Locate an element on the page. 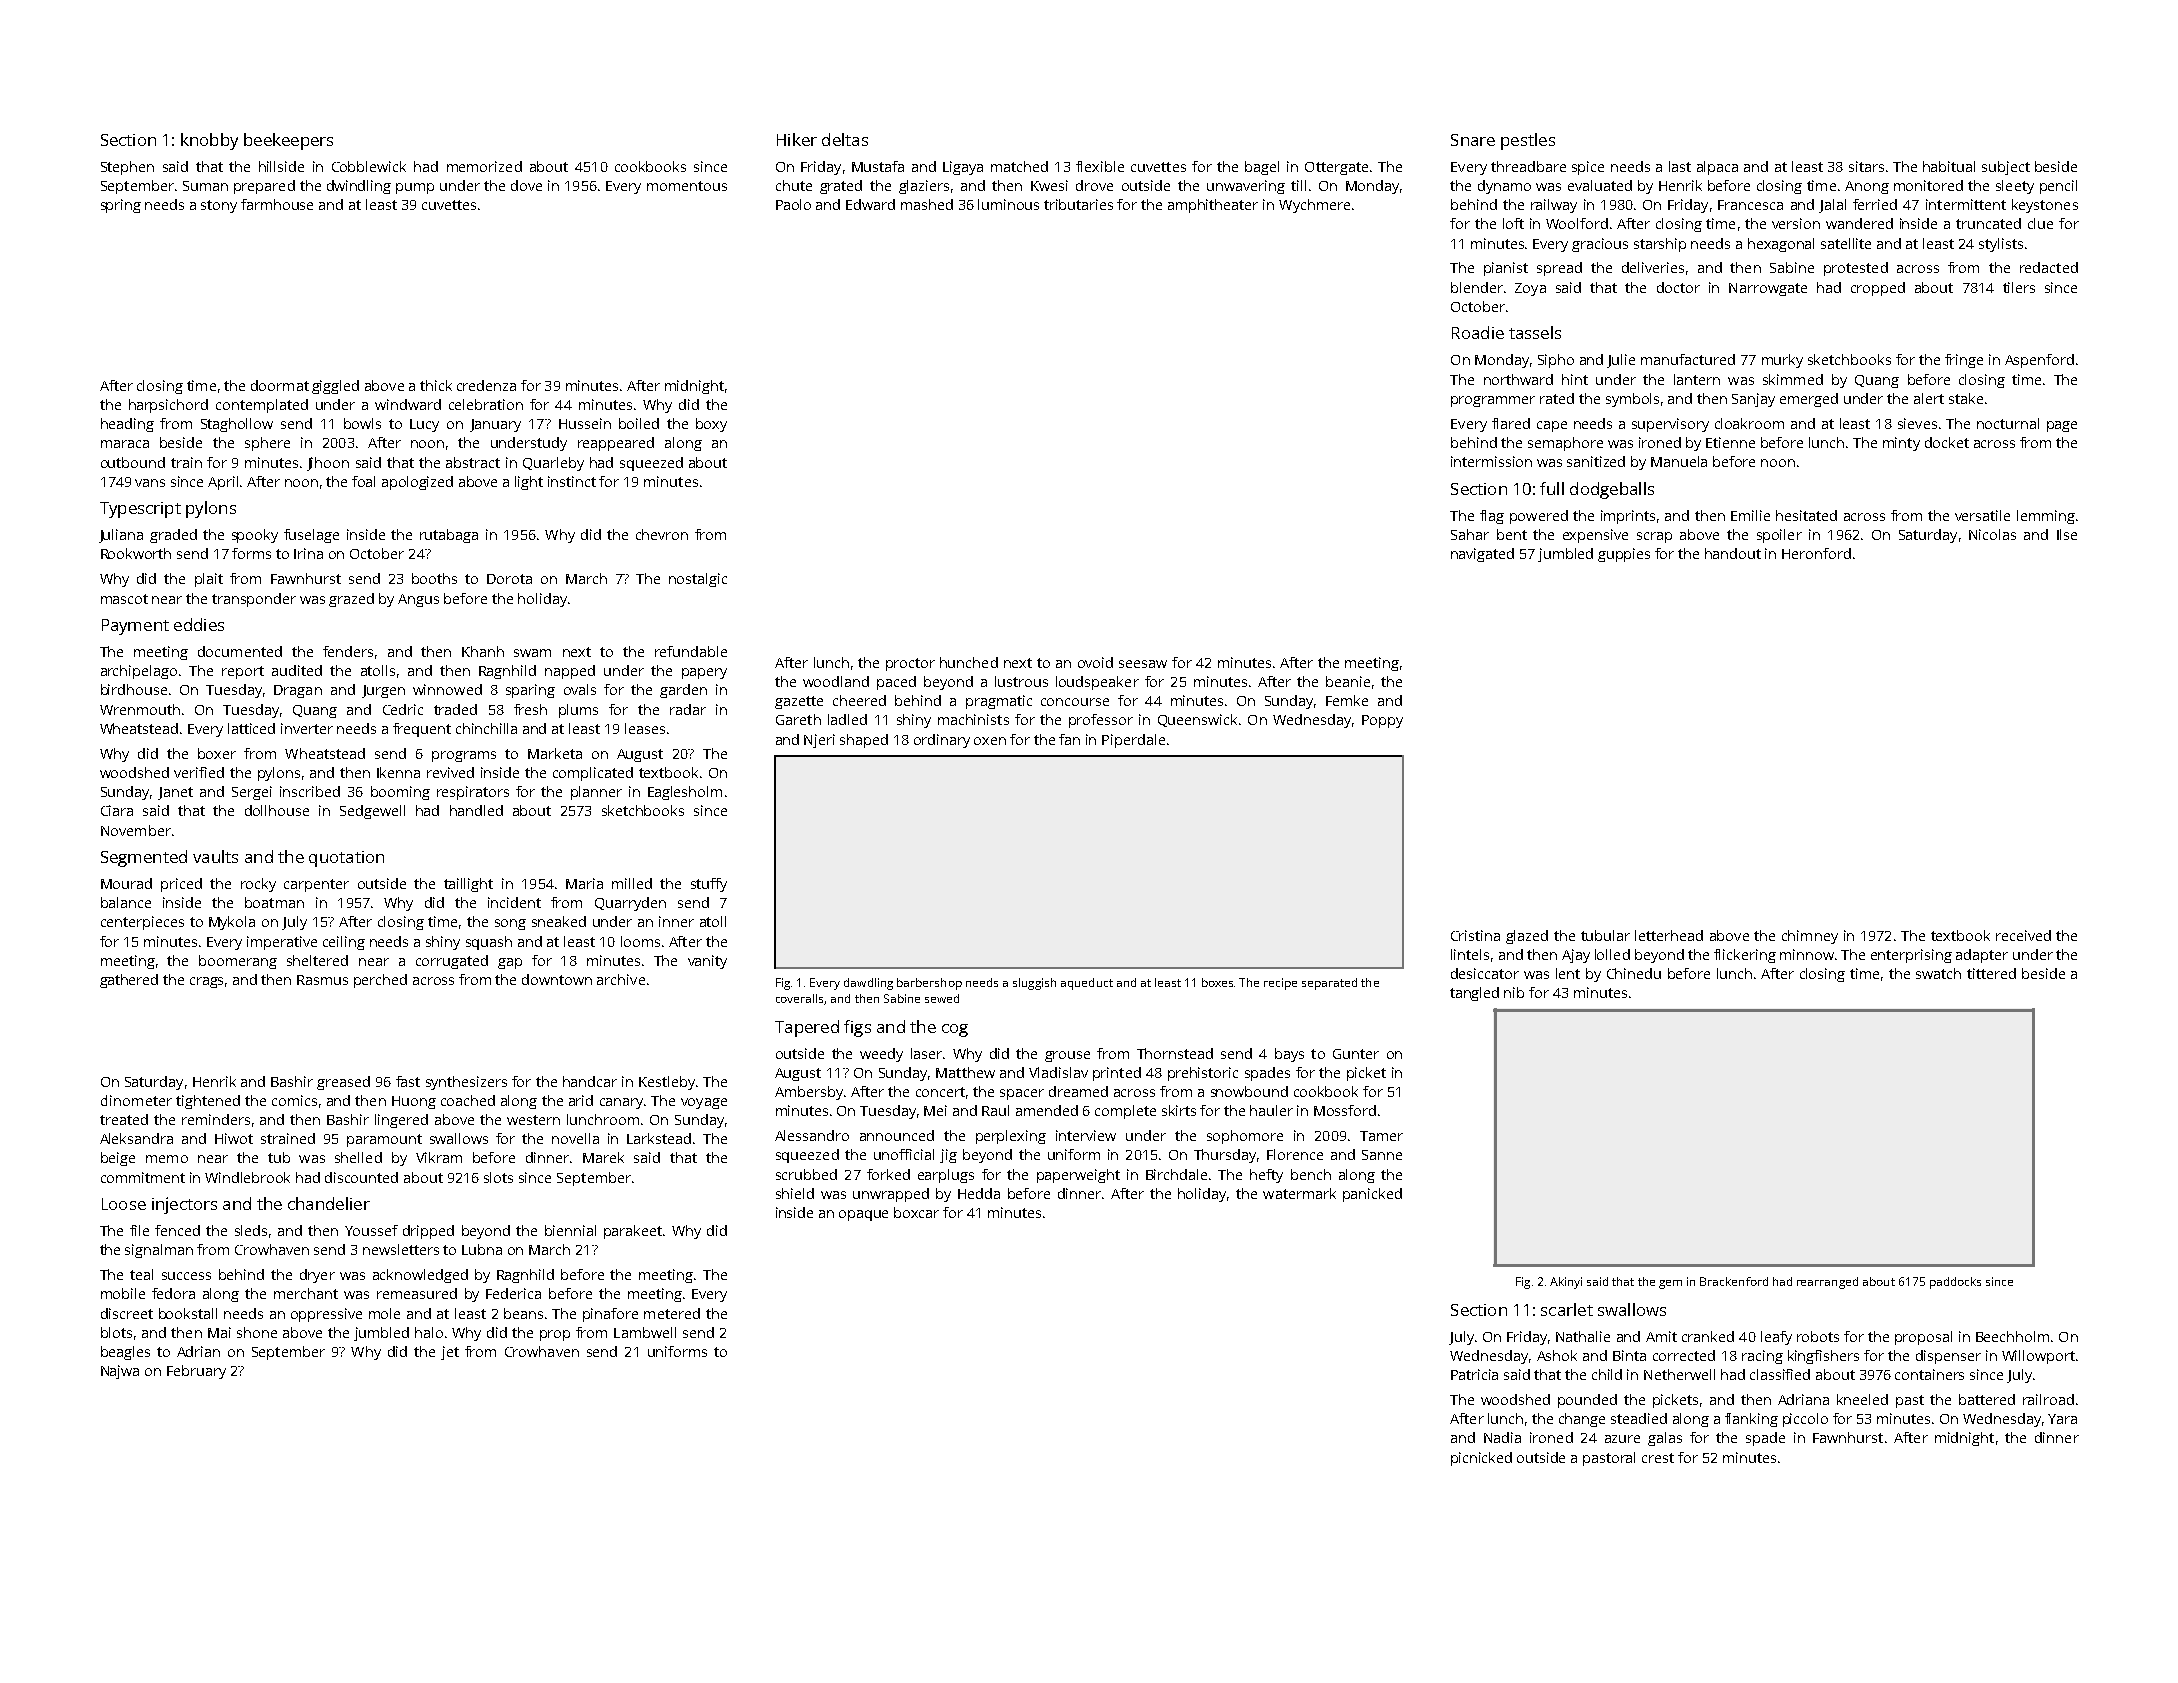 Image resolution: width=2178 pixels, height=1683 pixels. imperative is located at coordinates (282, 943).
